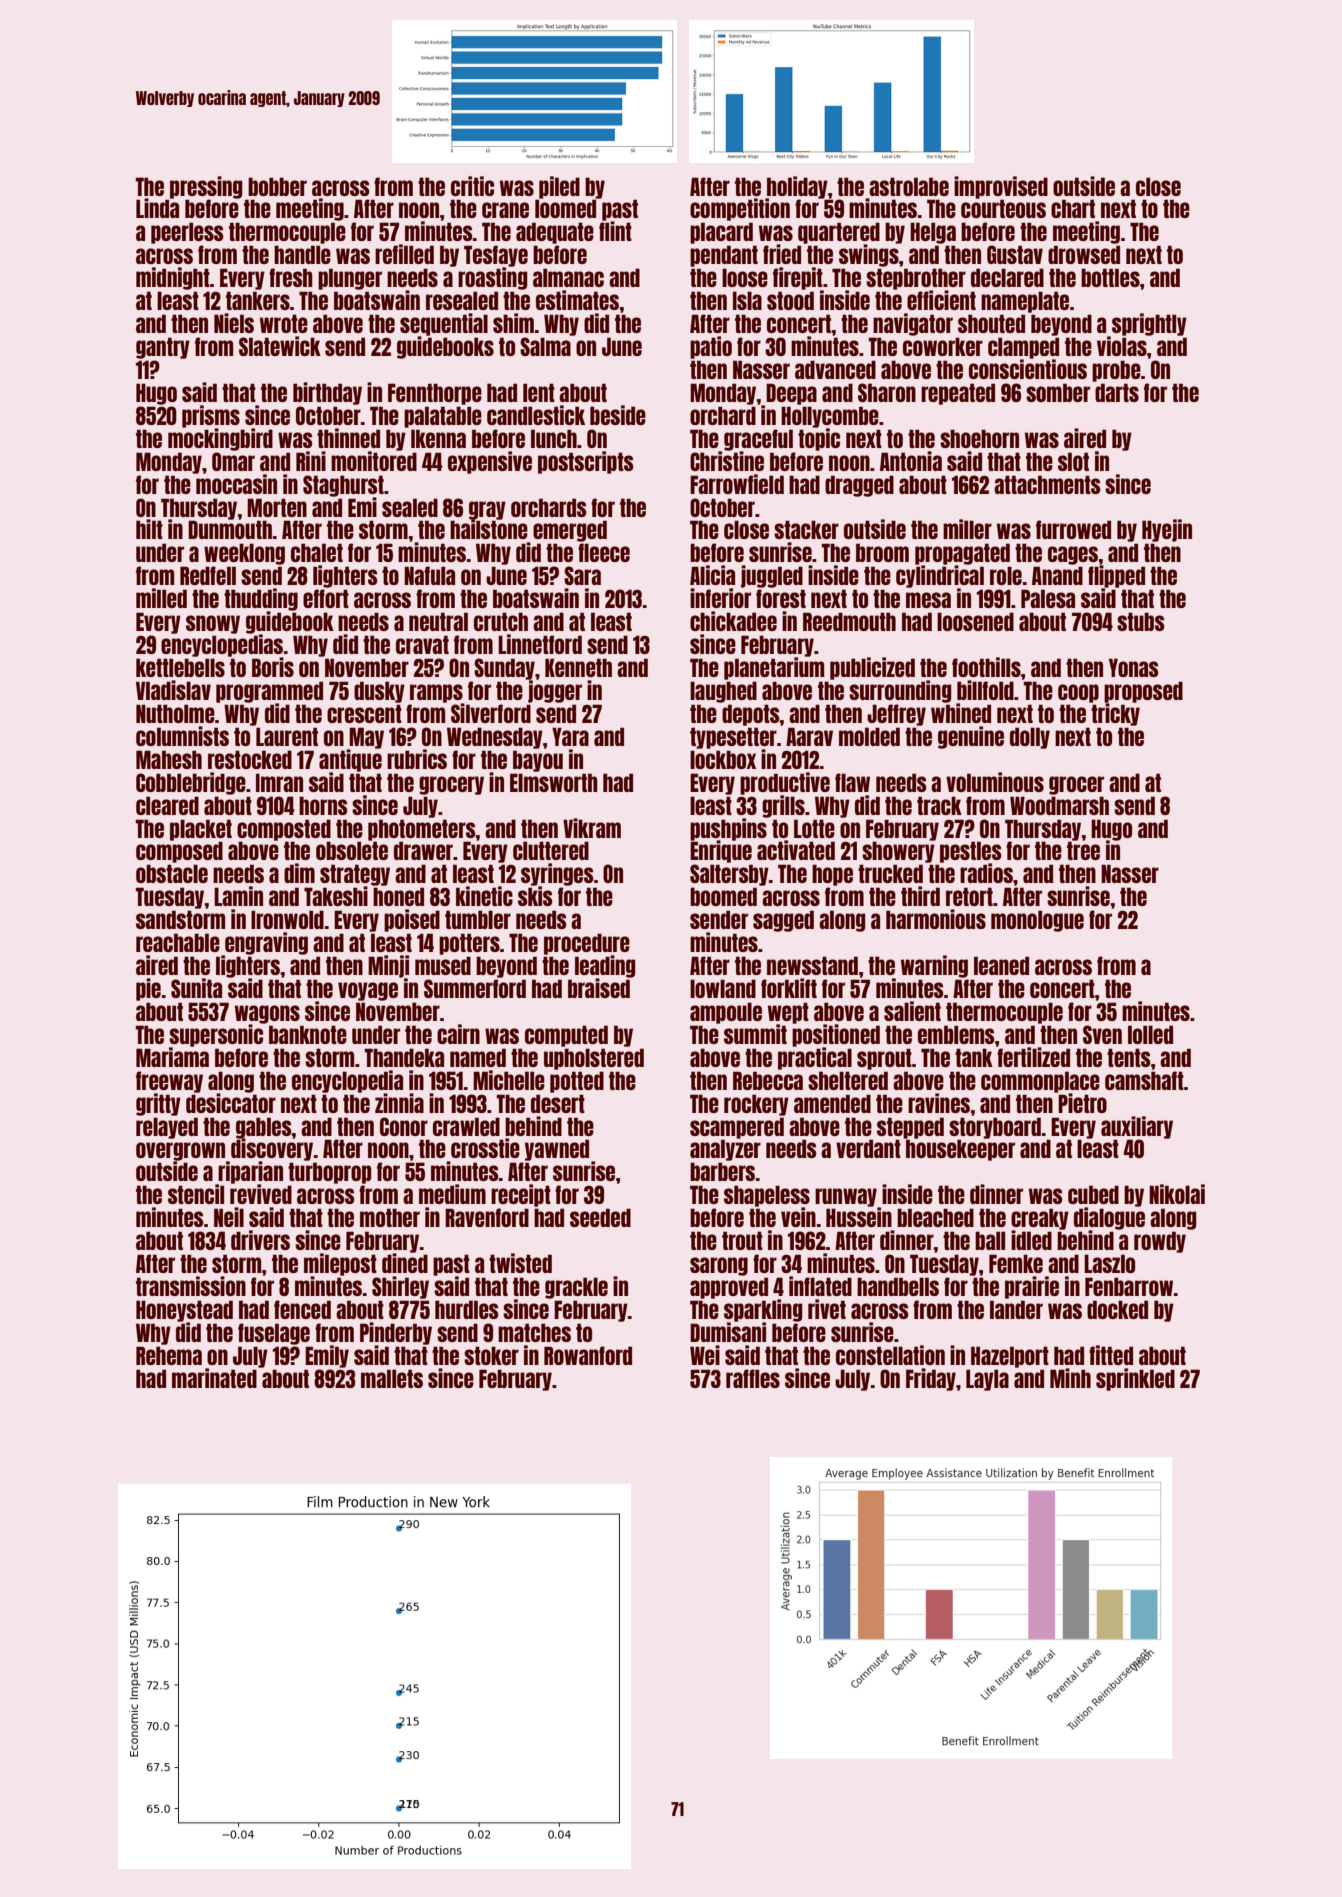 The width and height of the screenshot is (1342, 1897). Describe the element at coordinates (742, 1240) in the screenshot. I see `trout` at that location.
